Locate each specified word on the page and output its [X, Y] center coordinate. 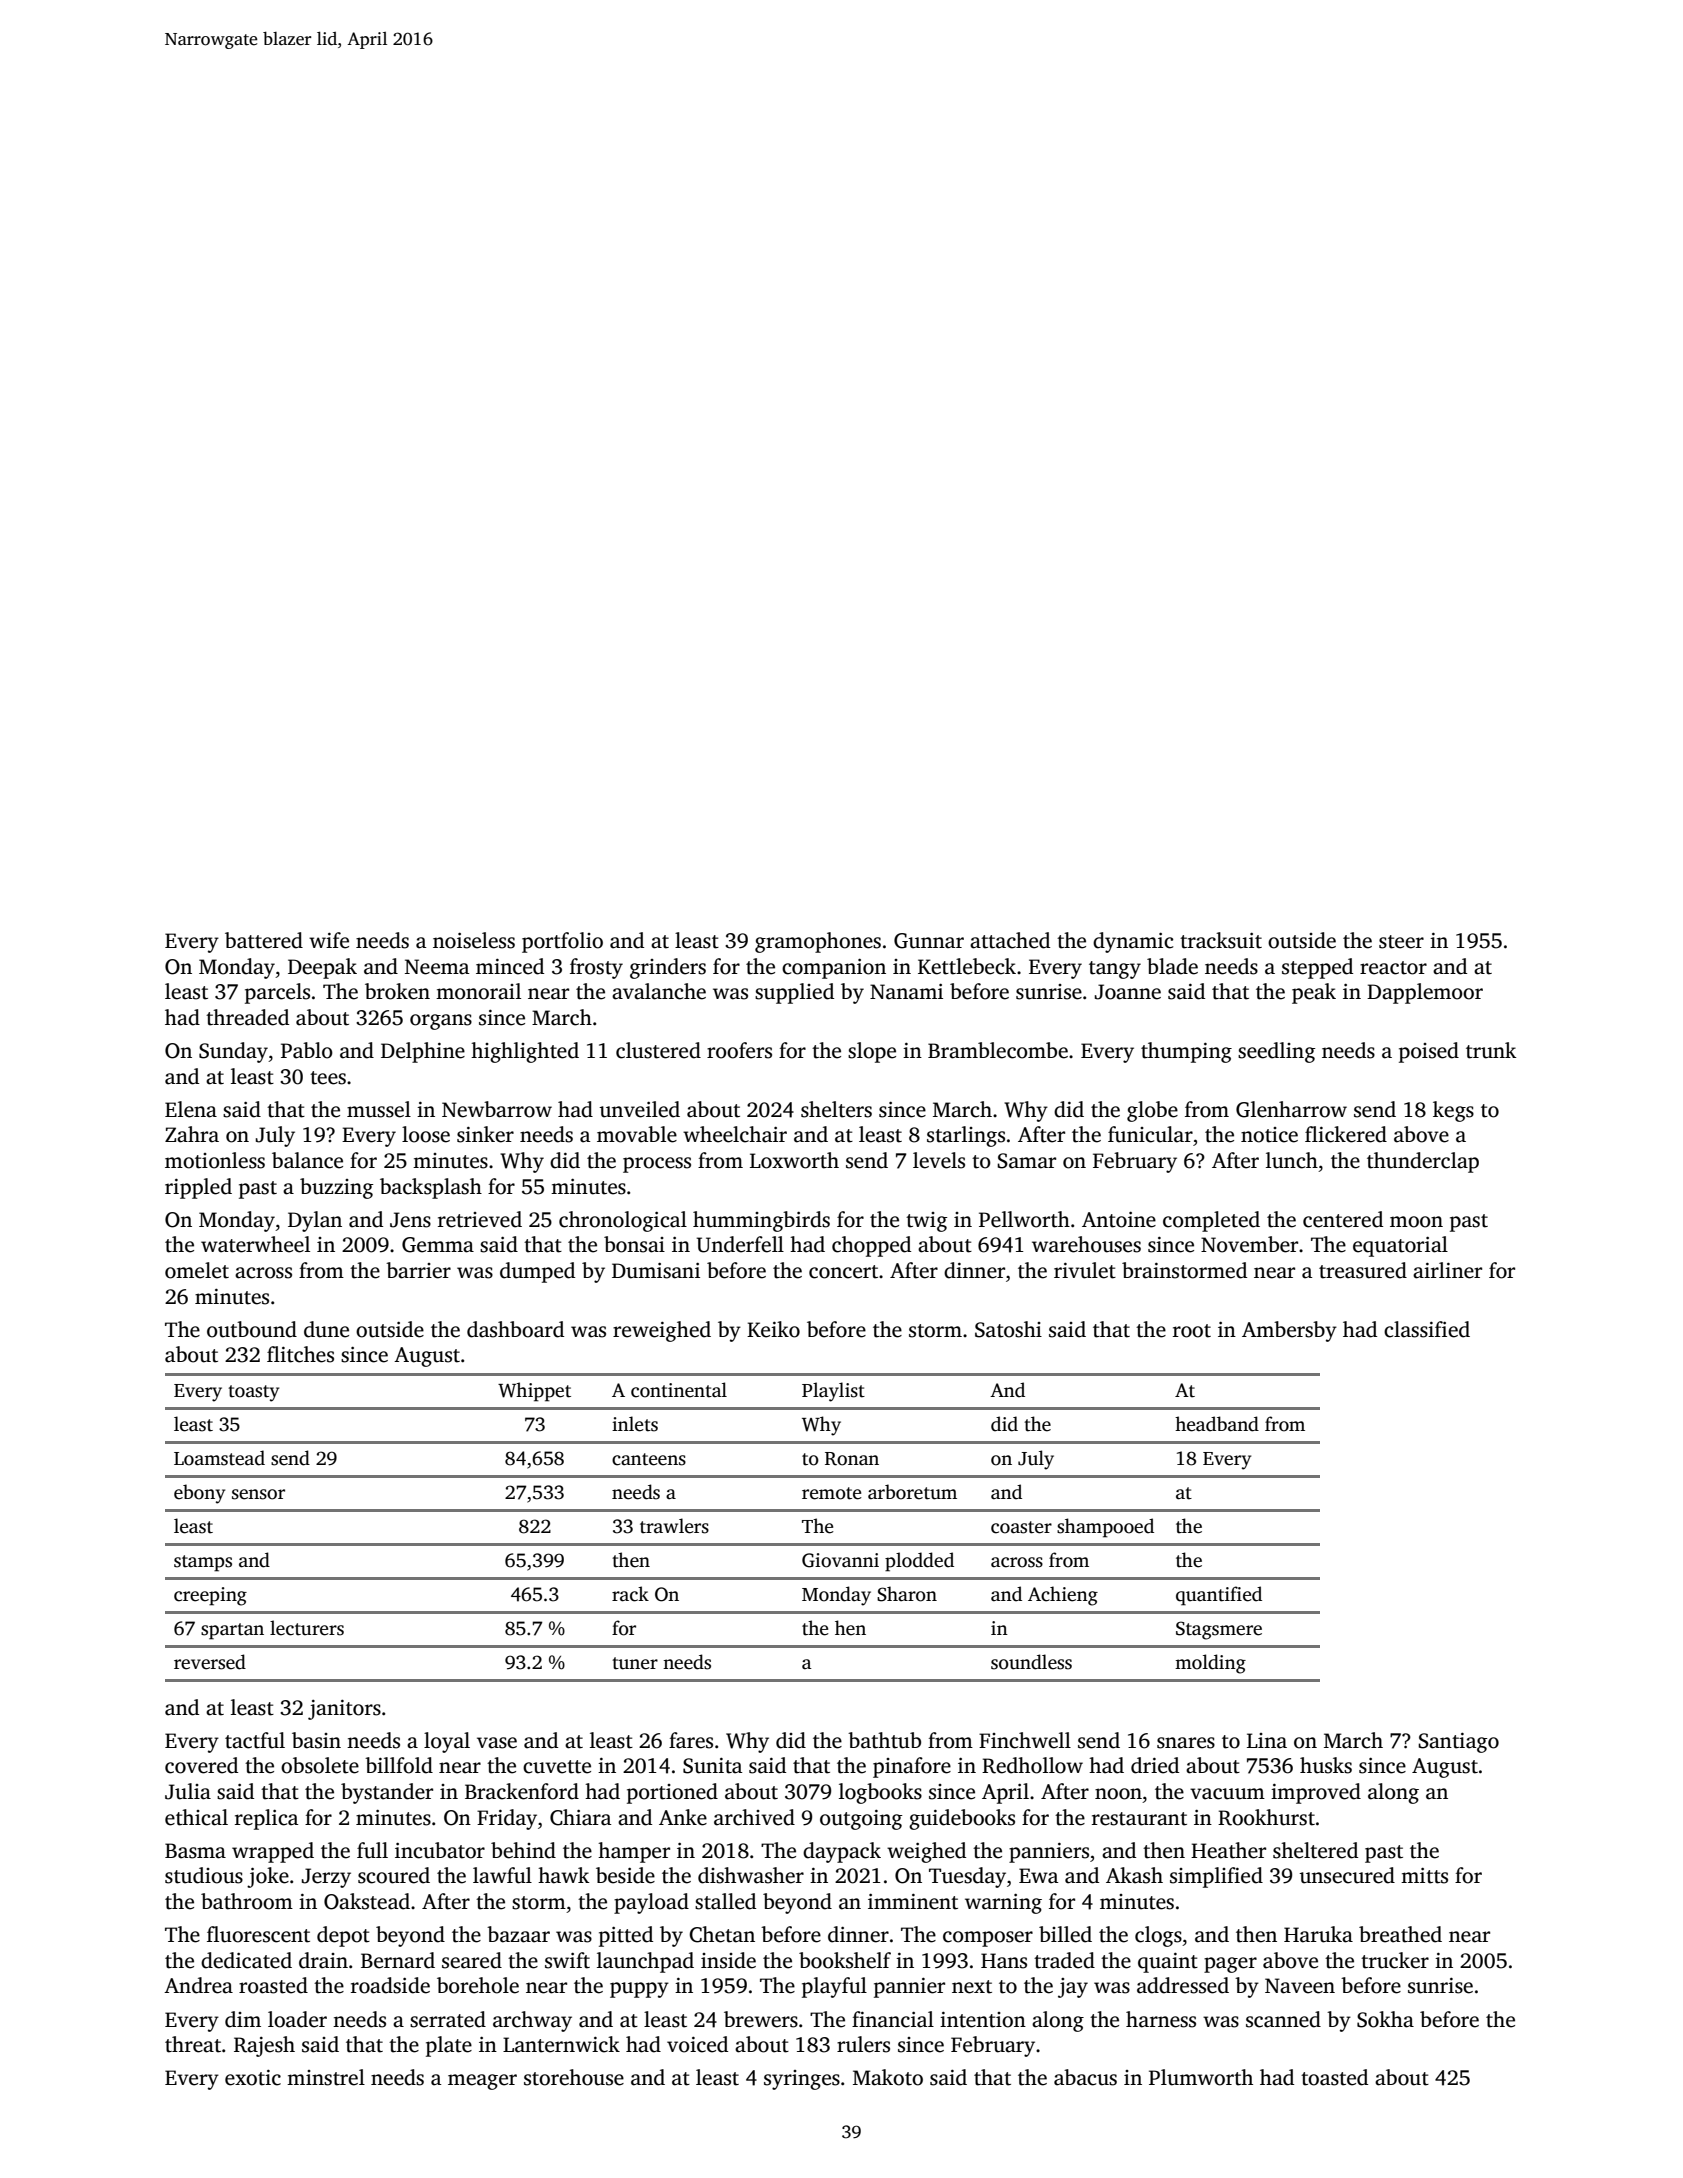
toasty [253, 1393]
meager [482, 2082]
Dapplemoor [1425, 993]
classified [1427, 1329]
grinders [668, 968]
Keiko [773, 1329]
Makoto [888, 2077]
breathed [1400, 1934]
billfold [399, 1765]
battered [264, 940]
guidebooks [962, 1819]
